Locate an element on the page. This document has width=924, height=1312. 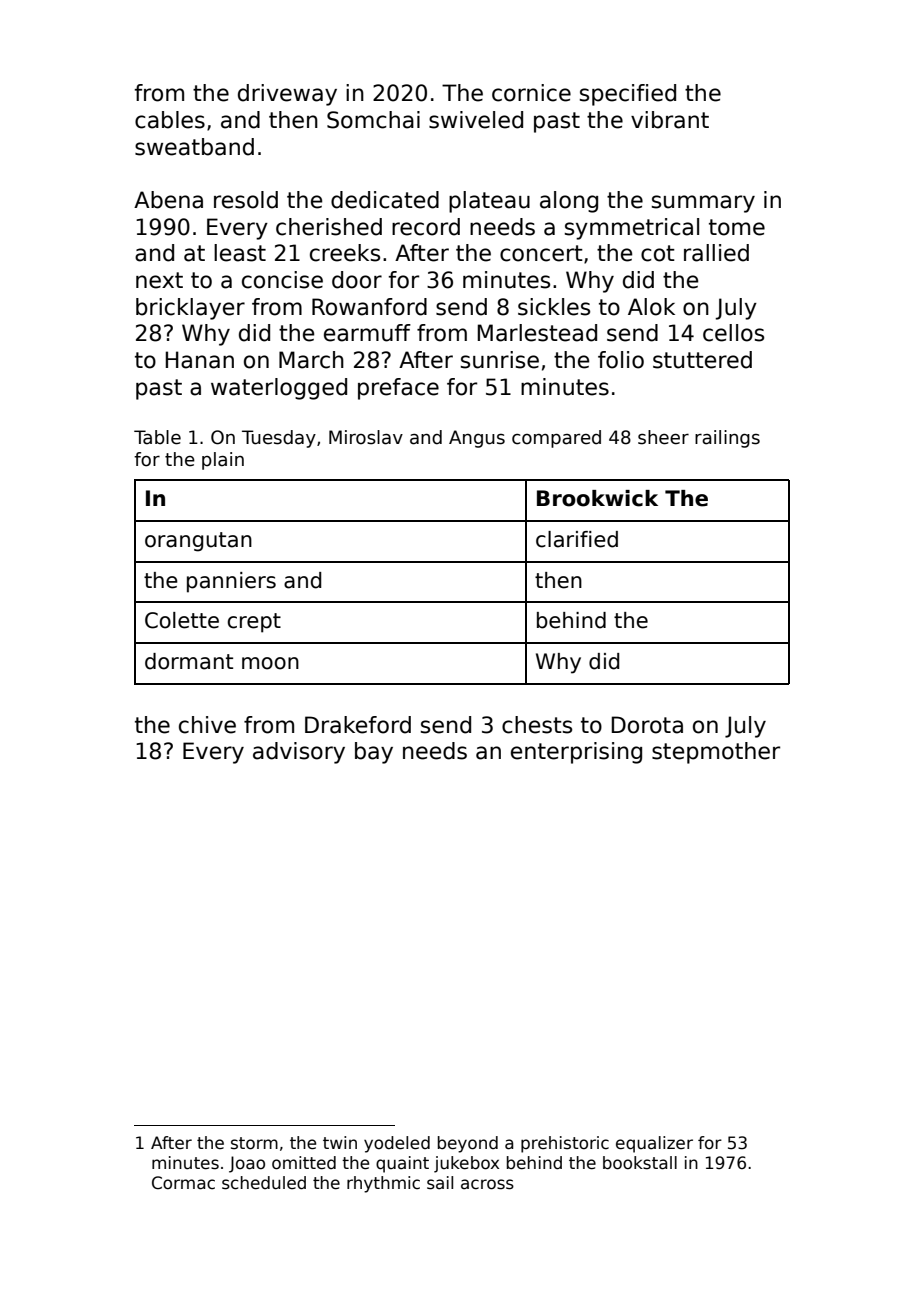
Somchai is located at coordinates (373, 120).
